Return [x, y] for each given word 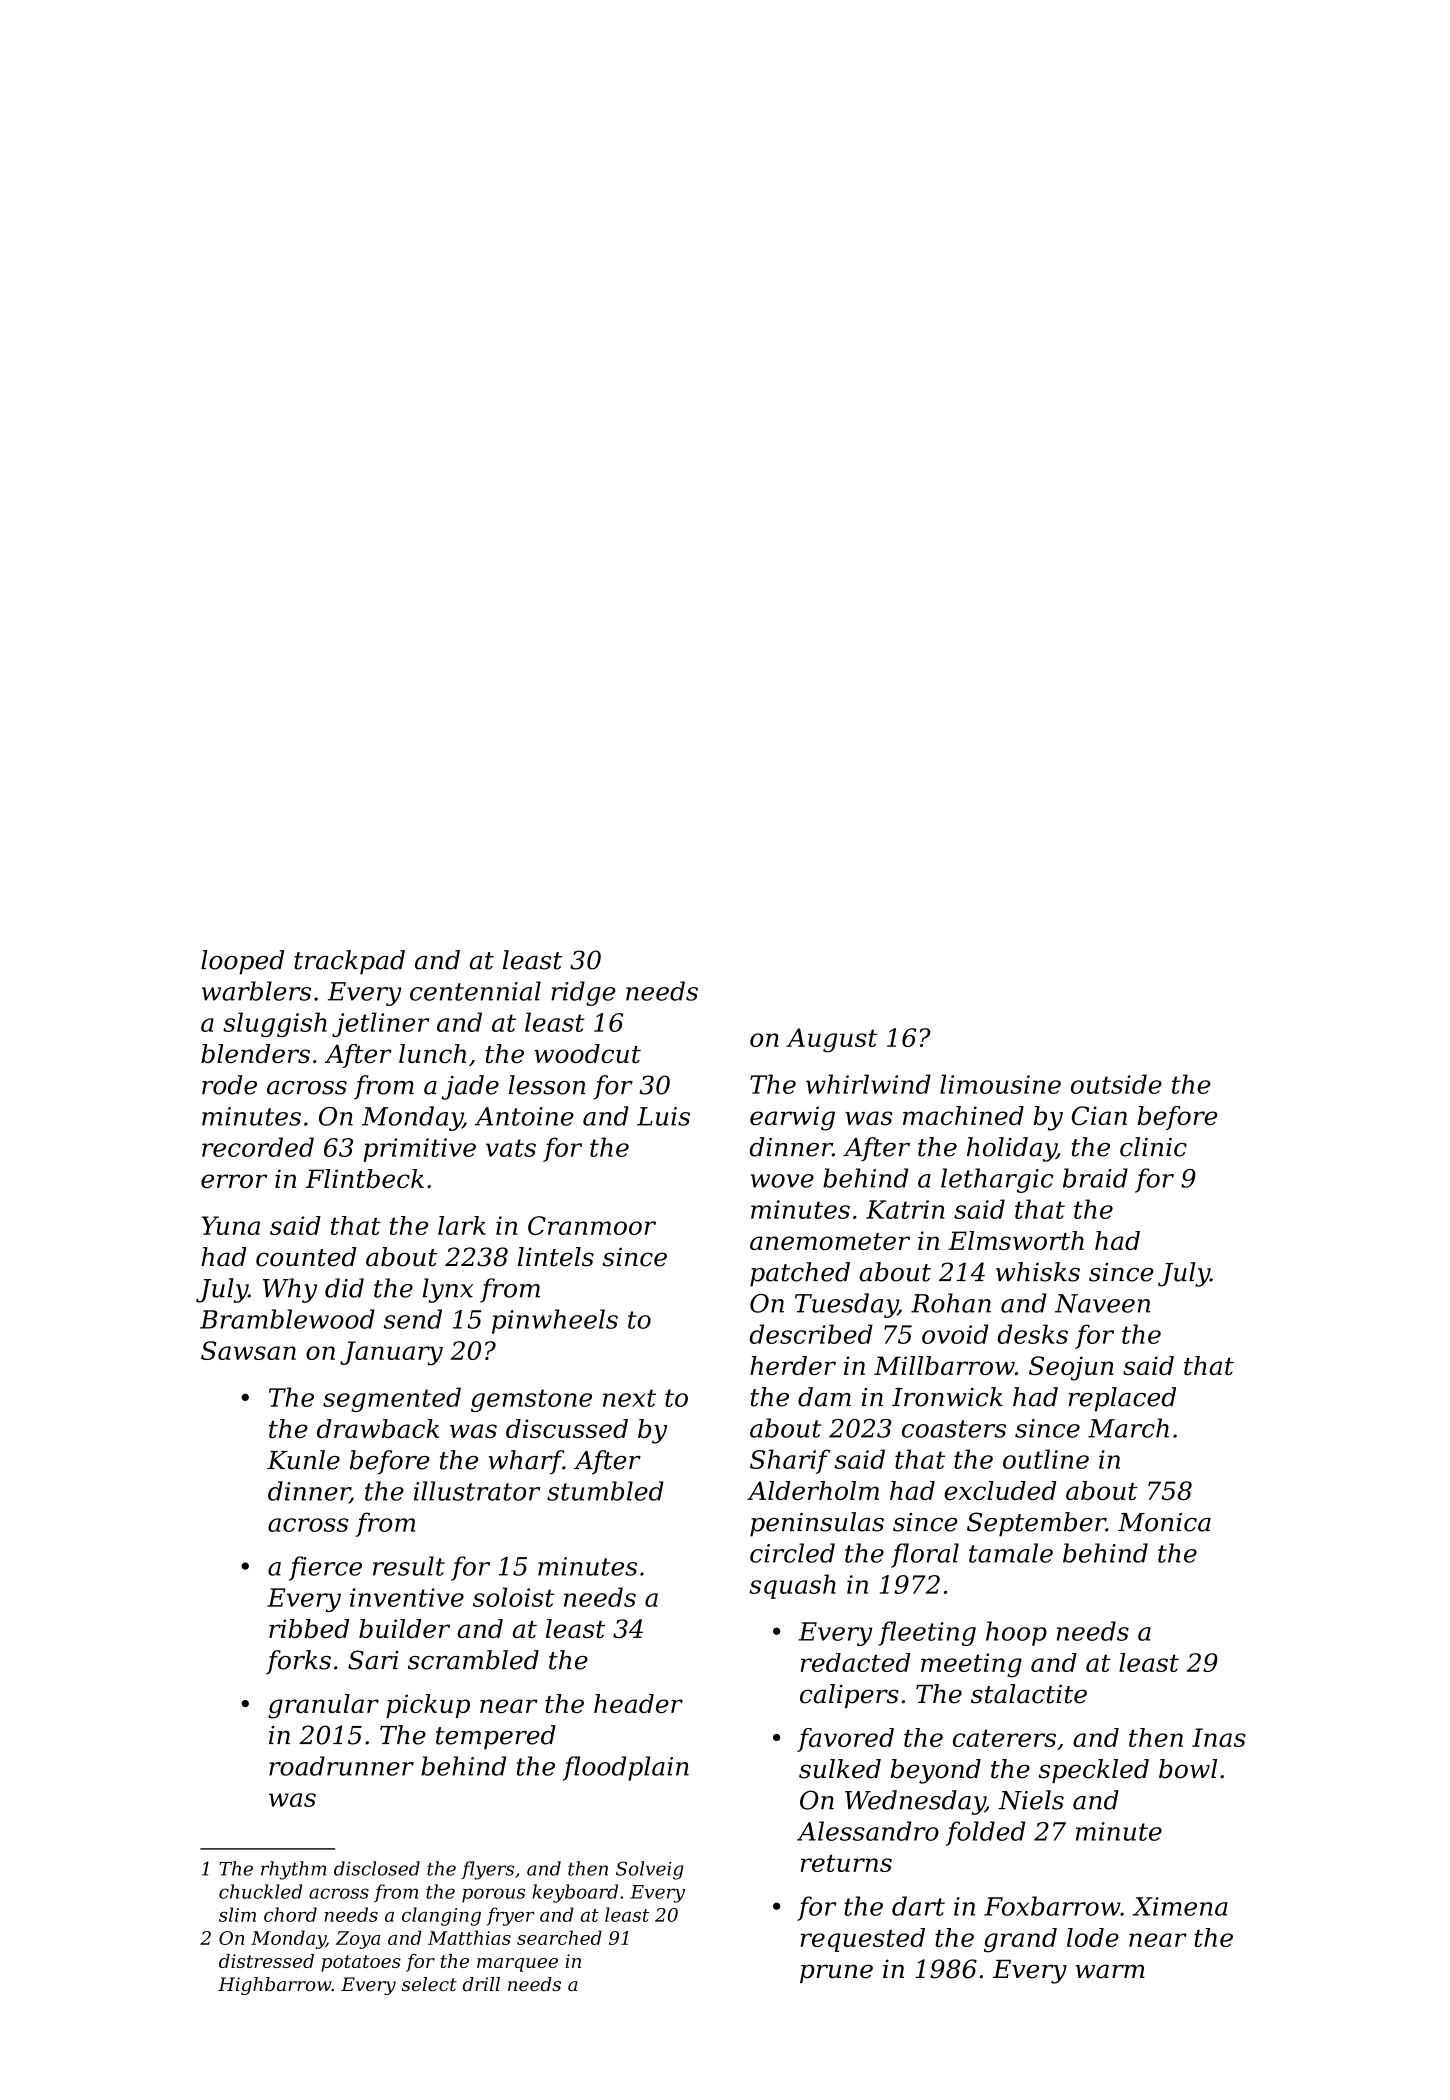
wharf [525, 1462]
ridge [583, 993]
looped [242, 962]
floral [925, 1555]
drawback [378, 1428]
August [832, 1040]
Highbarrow [275, 1986]
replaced [1122, 1399]
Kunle [303, 1460]
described [811, 1334]
